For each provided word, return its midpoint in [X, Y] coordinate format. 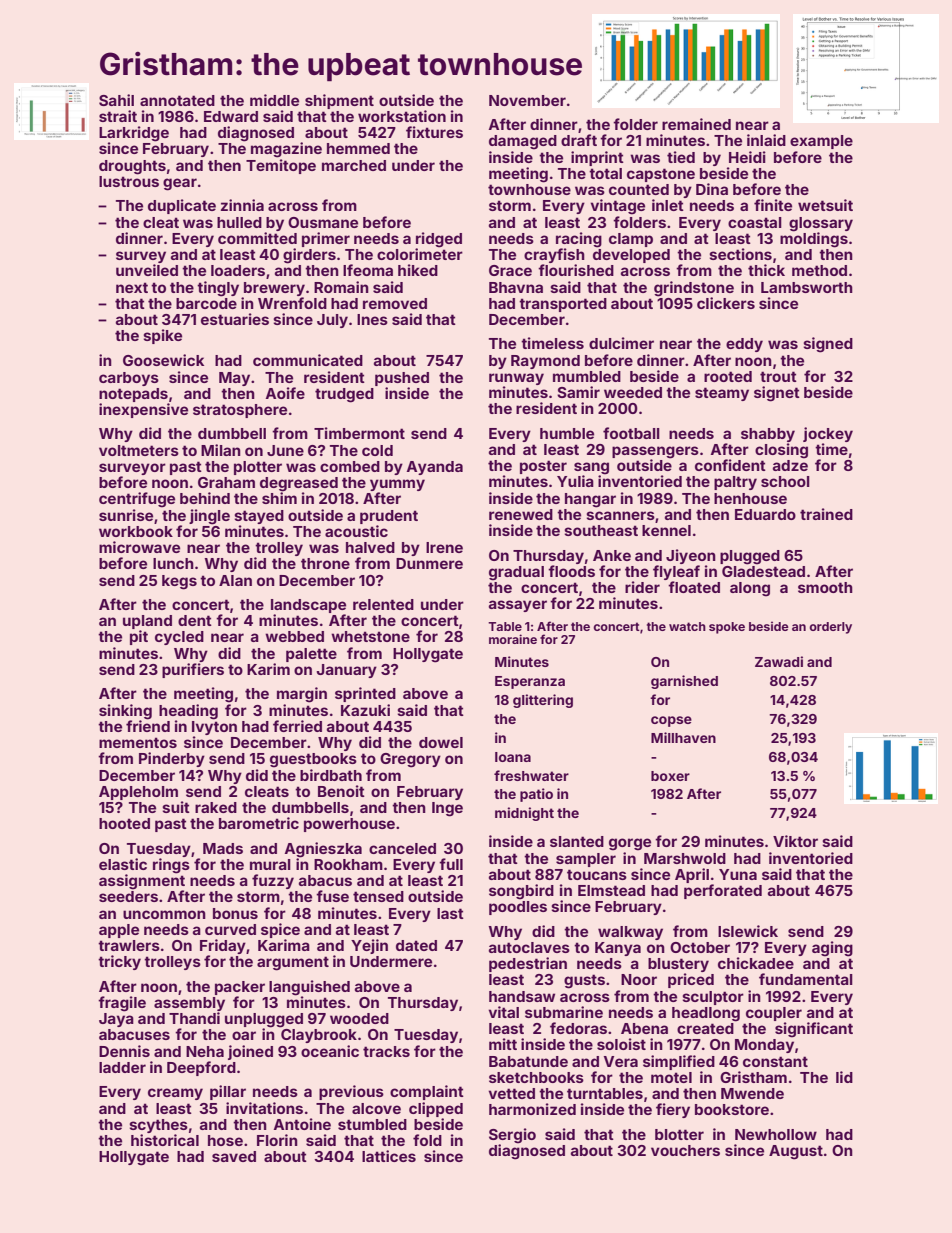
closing [781, 451]
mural [270, 864]
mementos [138, 742]
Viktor [795, 841]
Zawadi [779, 661]
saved [234, 1156]
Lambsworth [807, 287]
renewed [521, 514]
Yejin [369, 946]
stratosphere [240, 411]
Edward [231, 116]
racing [579, 240]
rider [642, 587]
